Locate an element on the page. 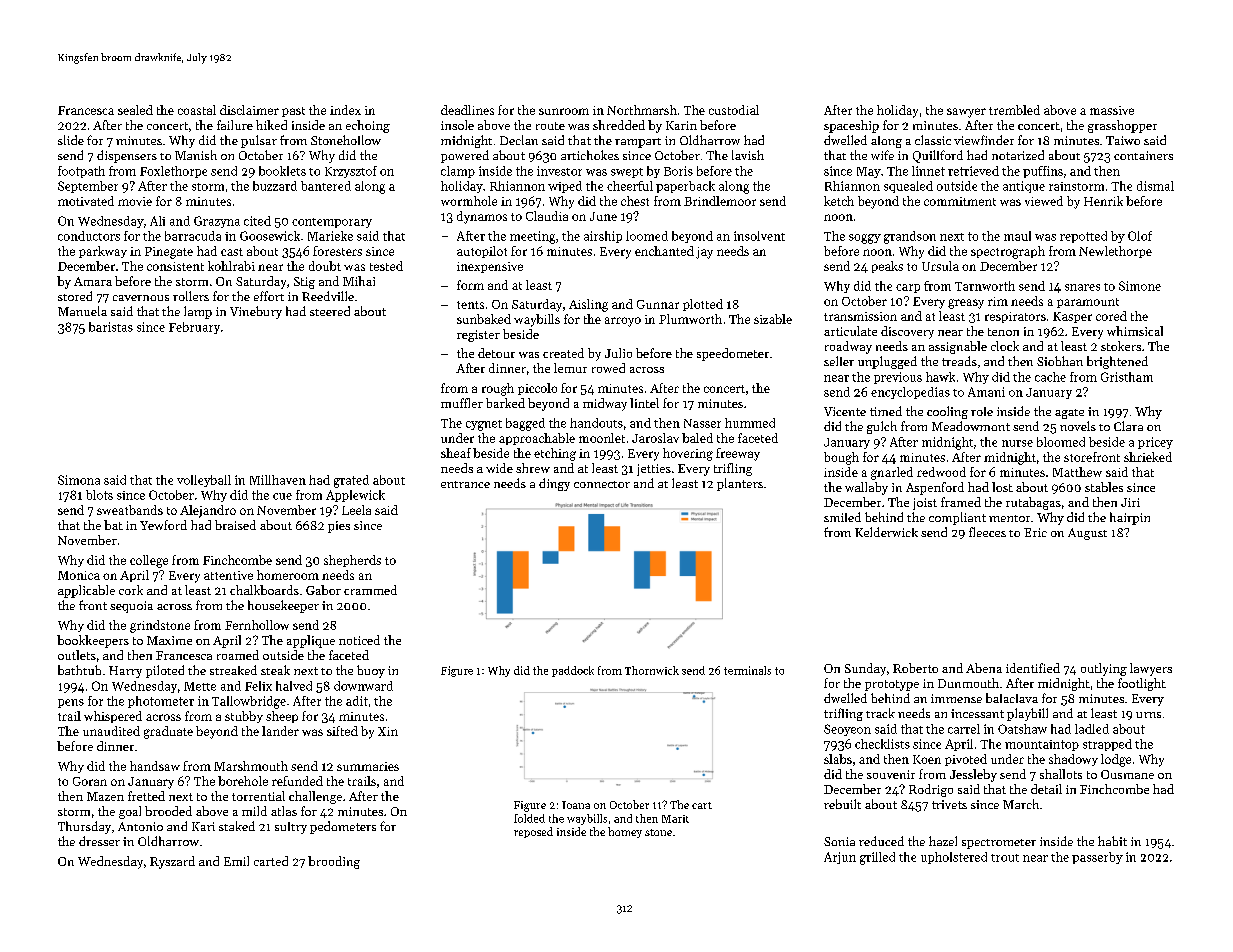 Image resolution: width=1233 pixels, height=952 pixels. Ioana is located at coordinates (576, 805).
